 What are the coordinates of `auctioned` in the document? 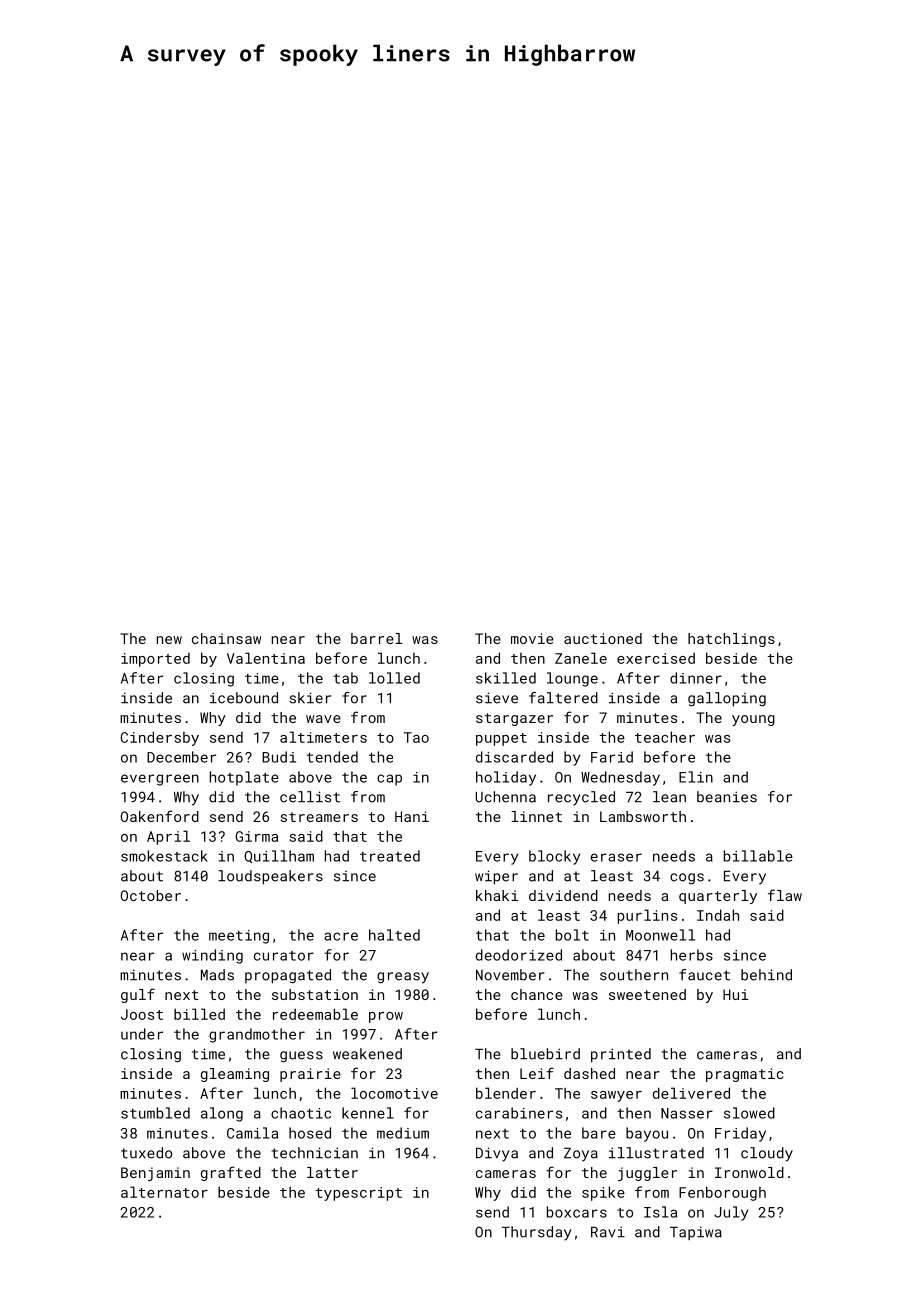 It's located at (603, 638).
